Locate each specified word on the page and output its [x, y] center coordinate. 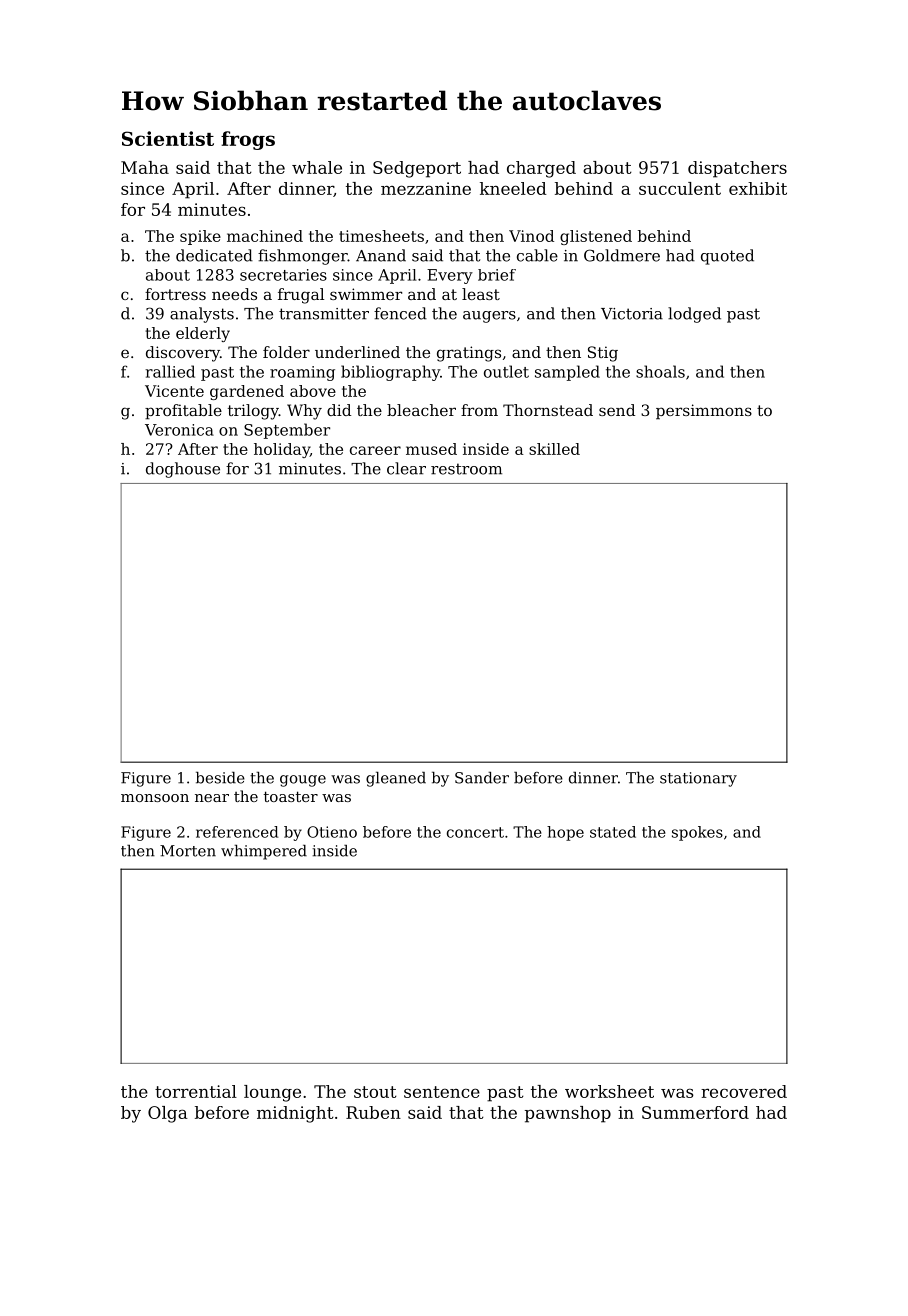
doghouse [183, 470]
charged [541, 169]
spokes [697, 833]
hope [565, 833]
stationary [698, 779]
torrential [196, 1091]
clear [406, 468]
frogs [248, 140]
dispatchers [737, 169]
